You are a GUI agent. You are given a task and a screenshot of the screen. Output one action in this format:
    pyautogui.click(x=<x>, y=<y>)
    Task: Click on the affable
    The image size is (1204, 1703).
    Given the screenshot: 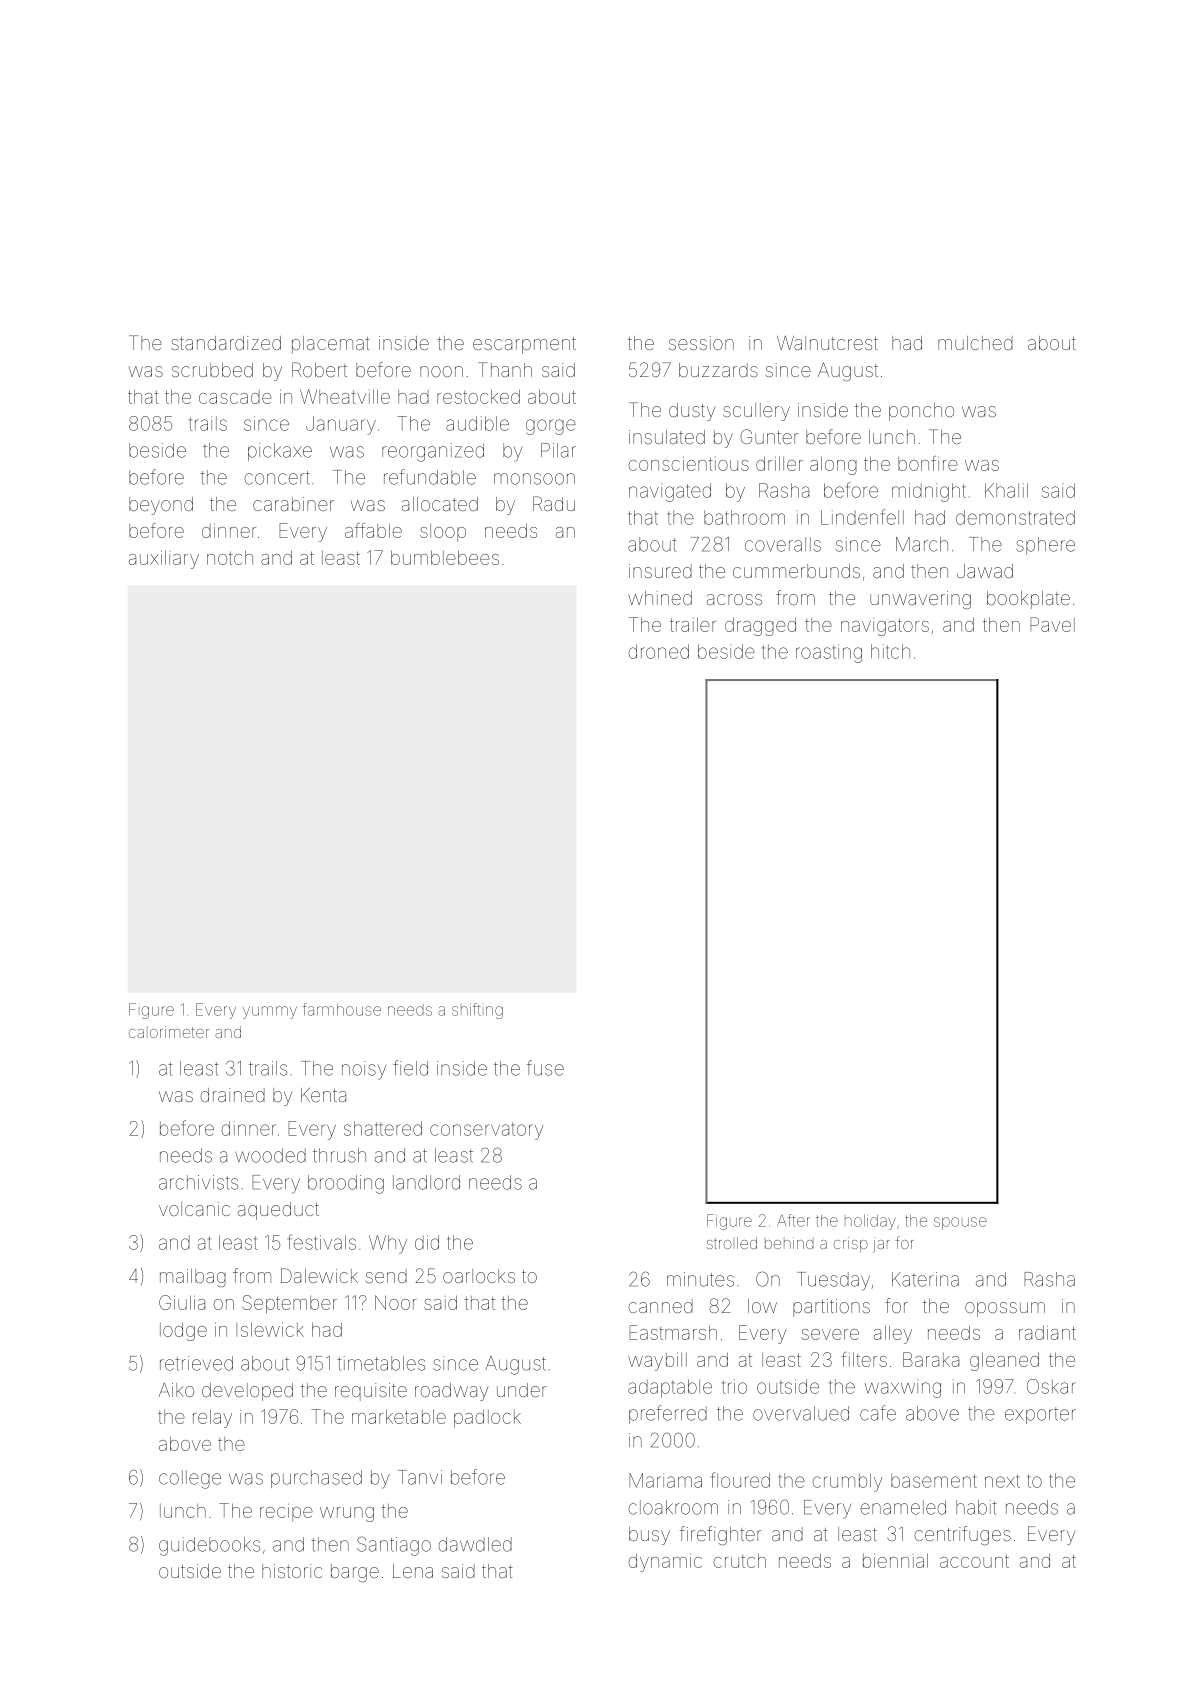 What is the action you would take?
    pyautogui.click(x=373, y=530)
